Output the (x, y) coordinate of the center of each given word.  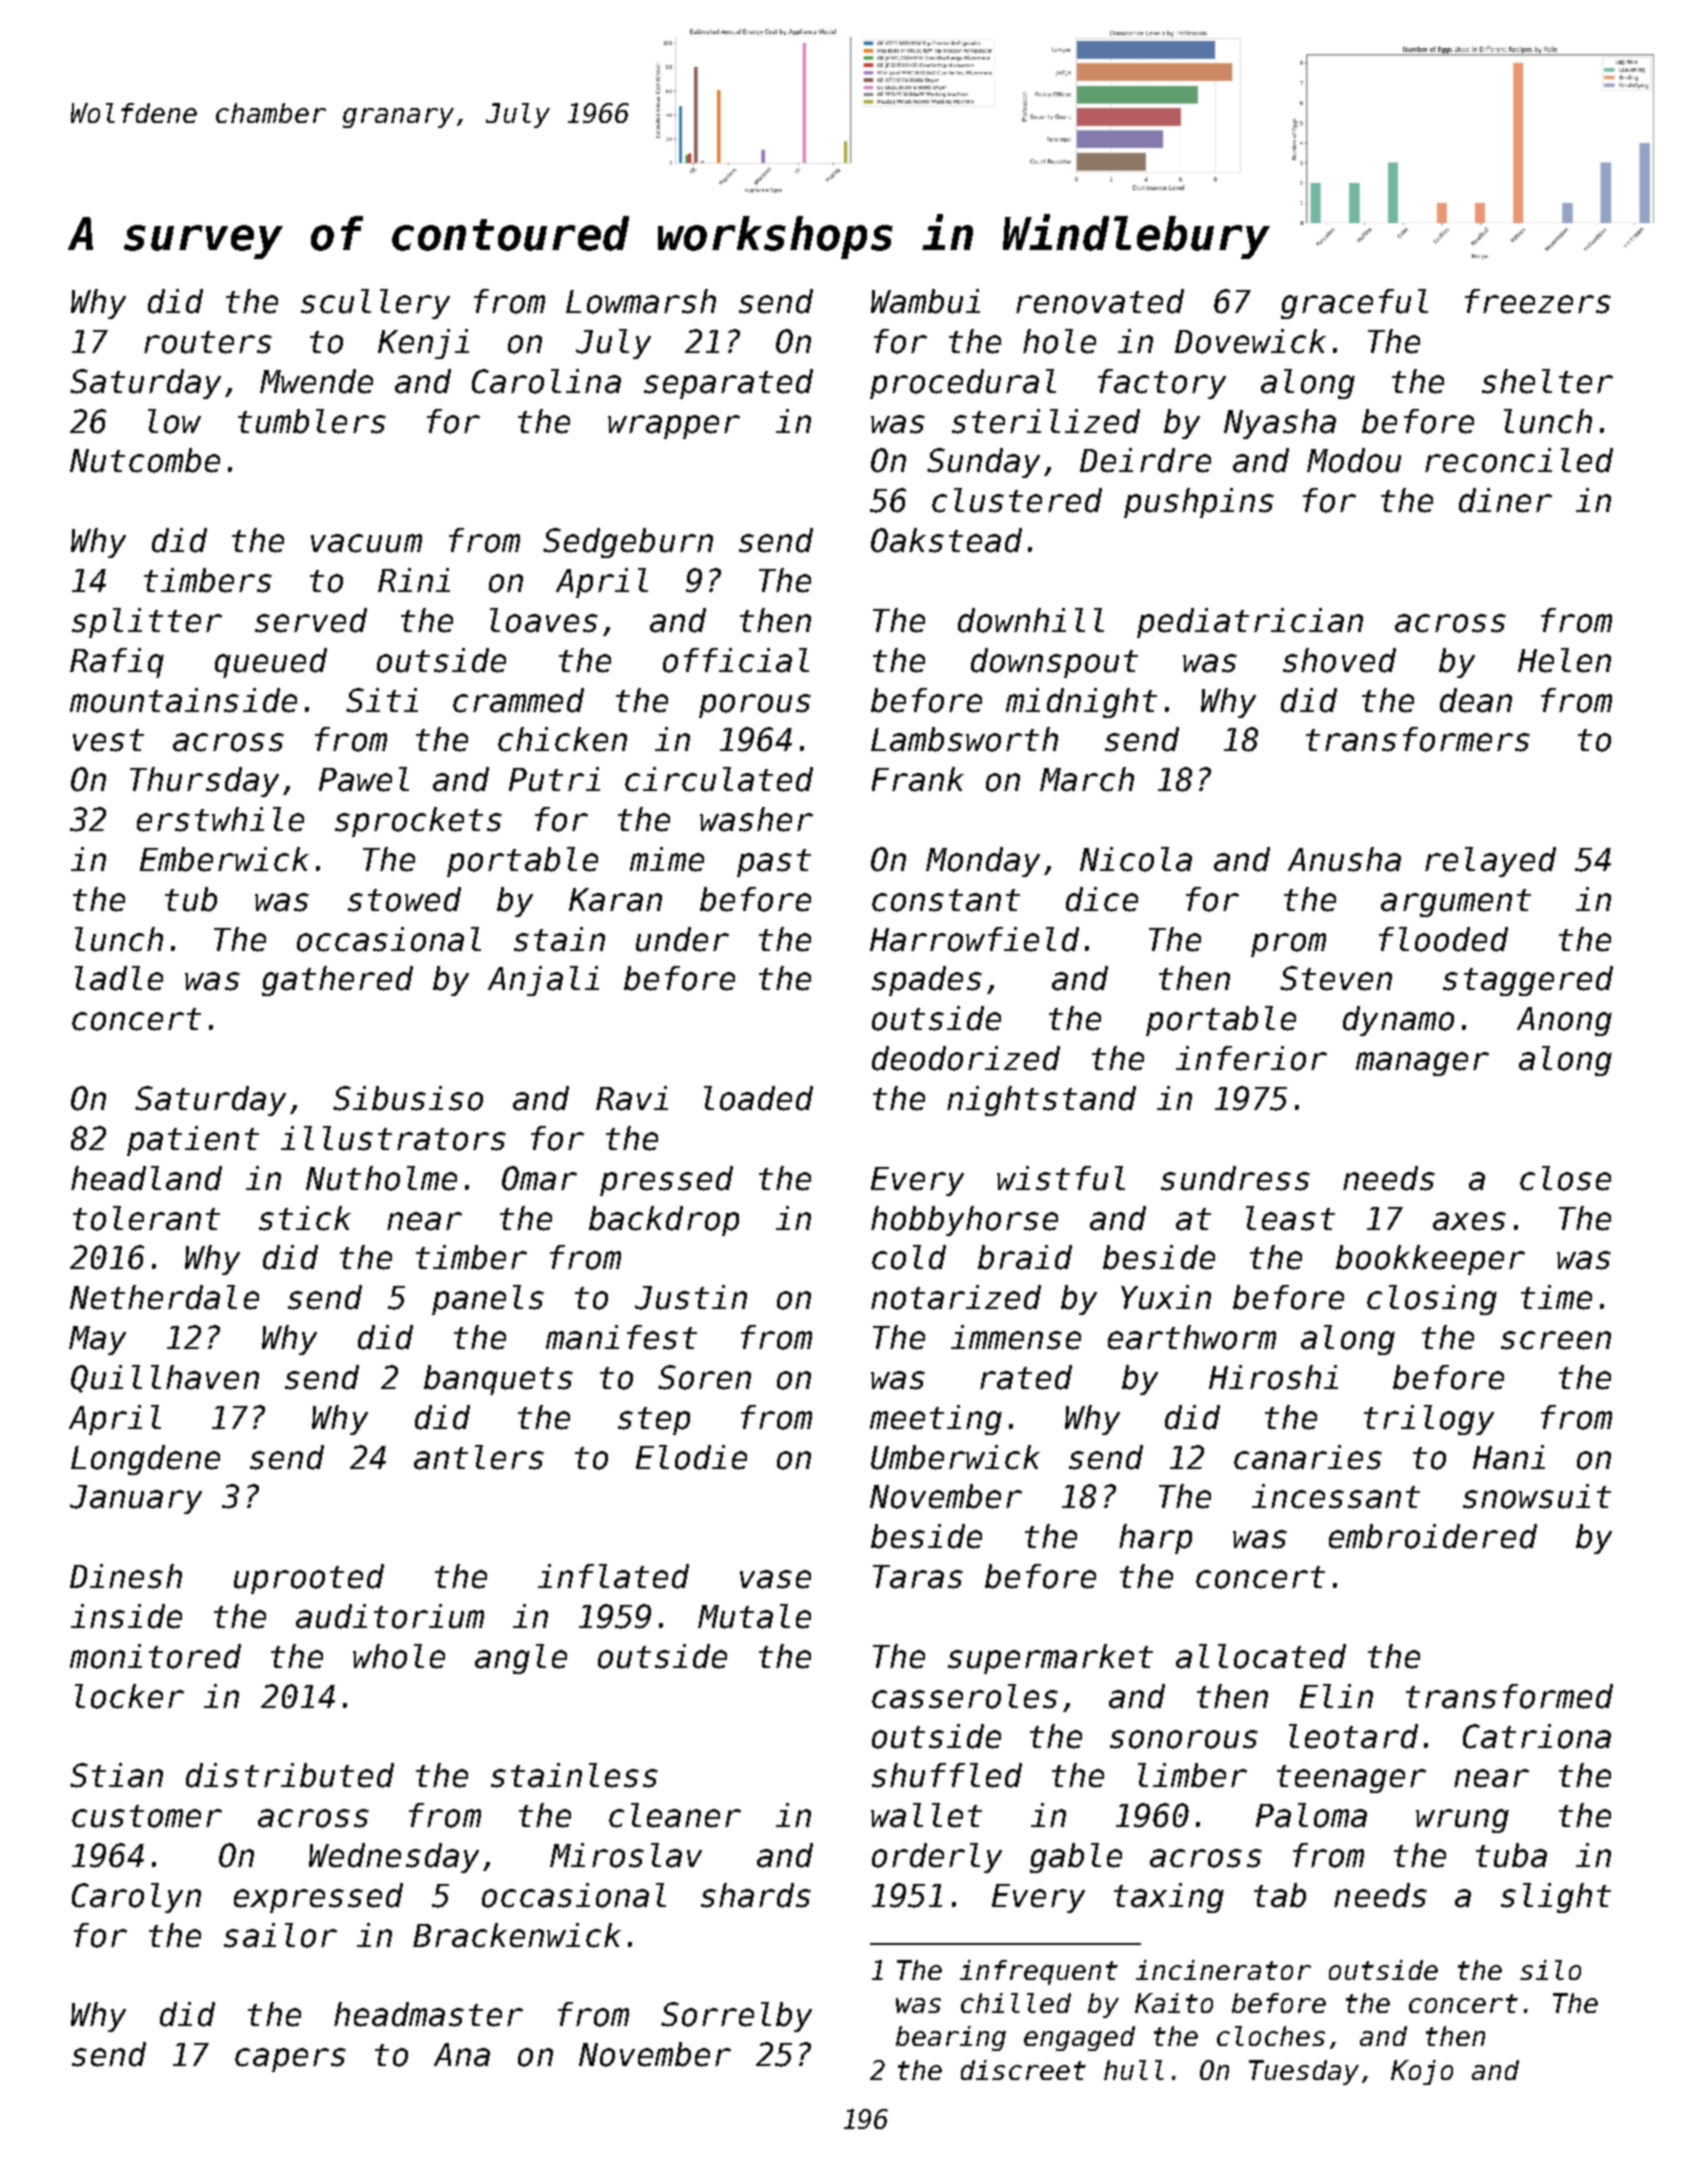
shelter (1547, 381)
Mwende (316, 381)
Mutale (754, 1616)
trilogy (1429, 1420)
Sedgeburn (628, 543)
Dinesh (126, 1576)
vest (108, 740)
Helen (1564, 660)
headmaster (428, 2014)
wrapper (674, 427)
